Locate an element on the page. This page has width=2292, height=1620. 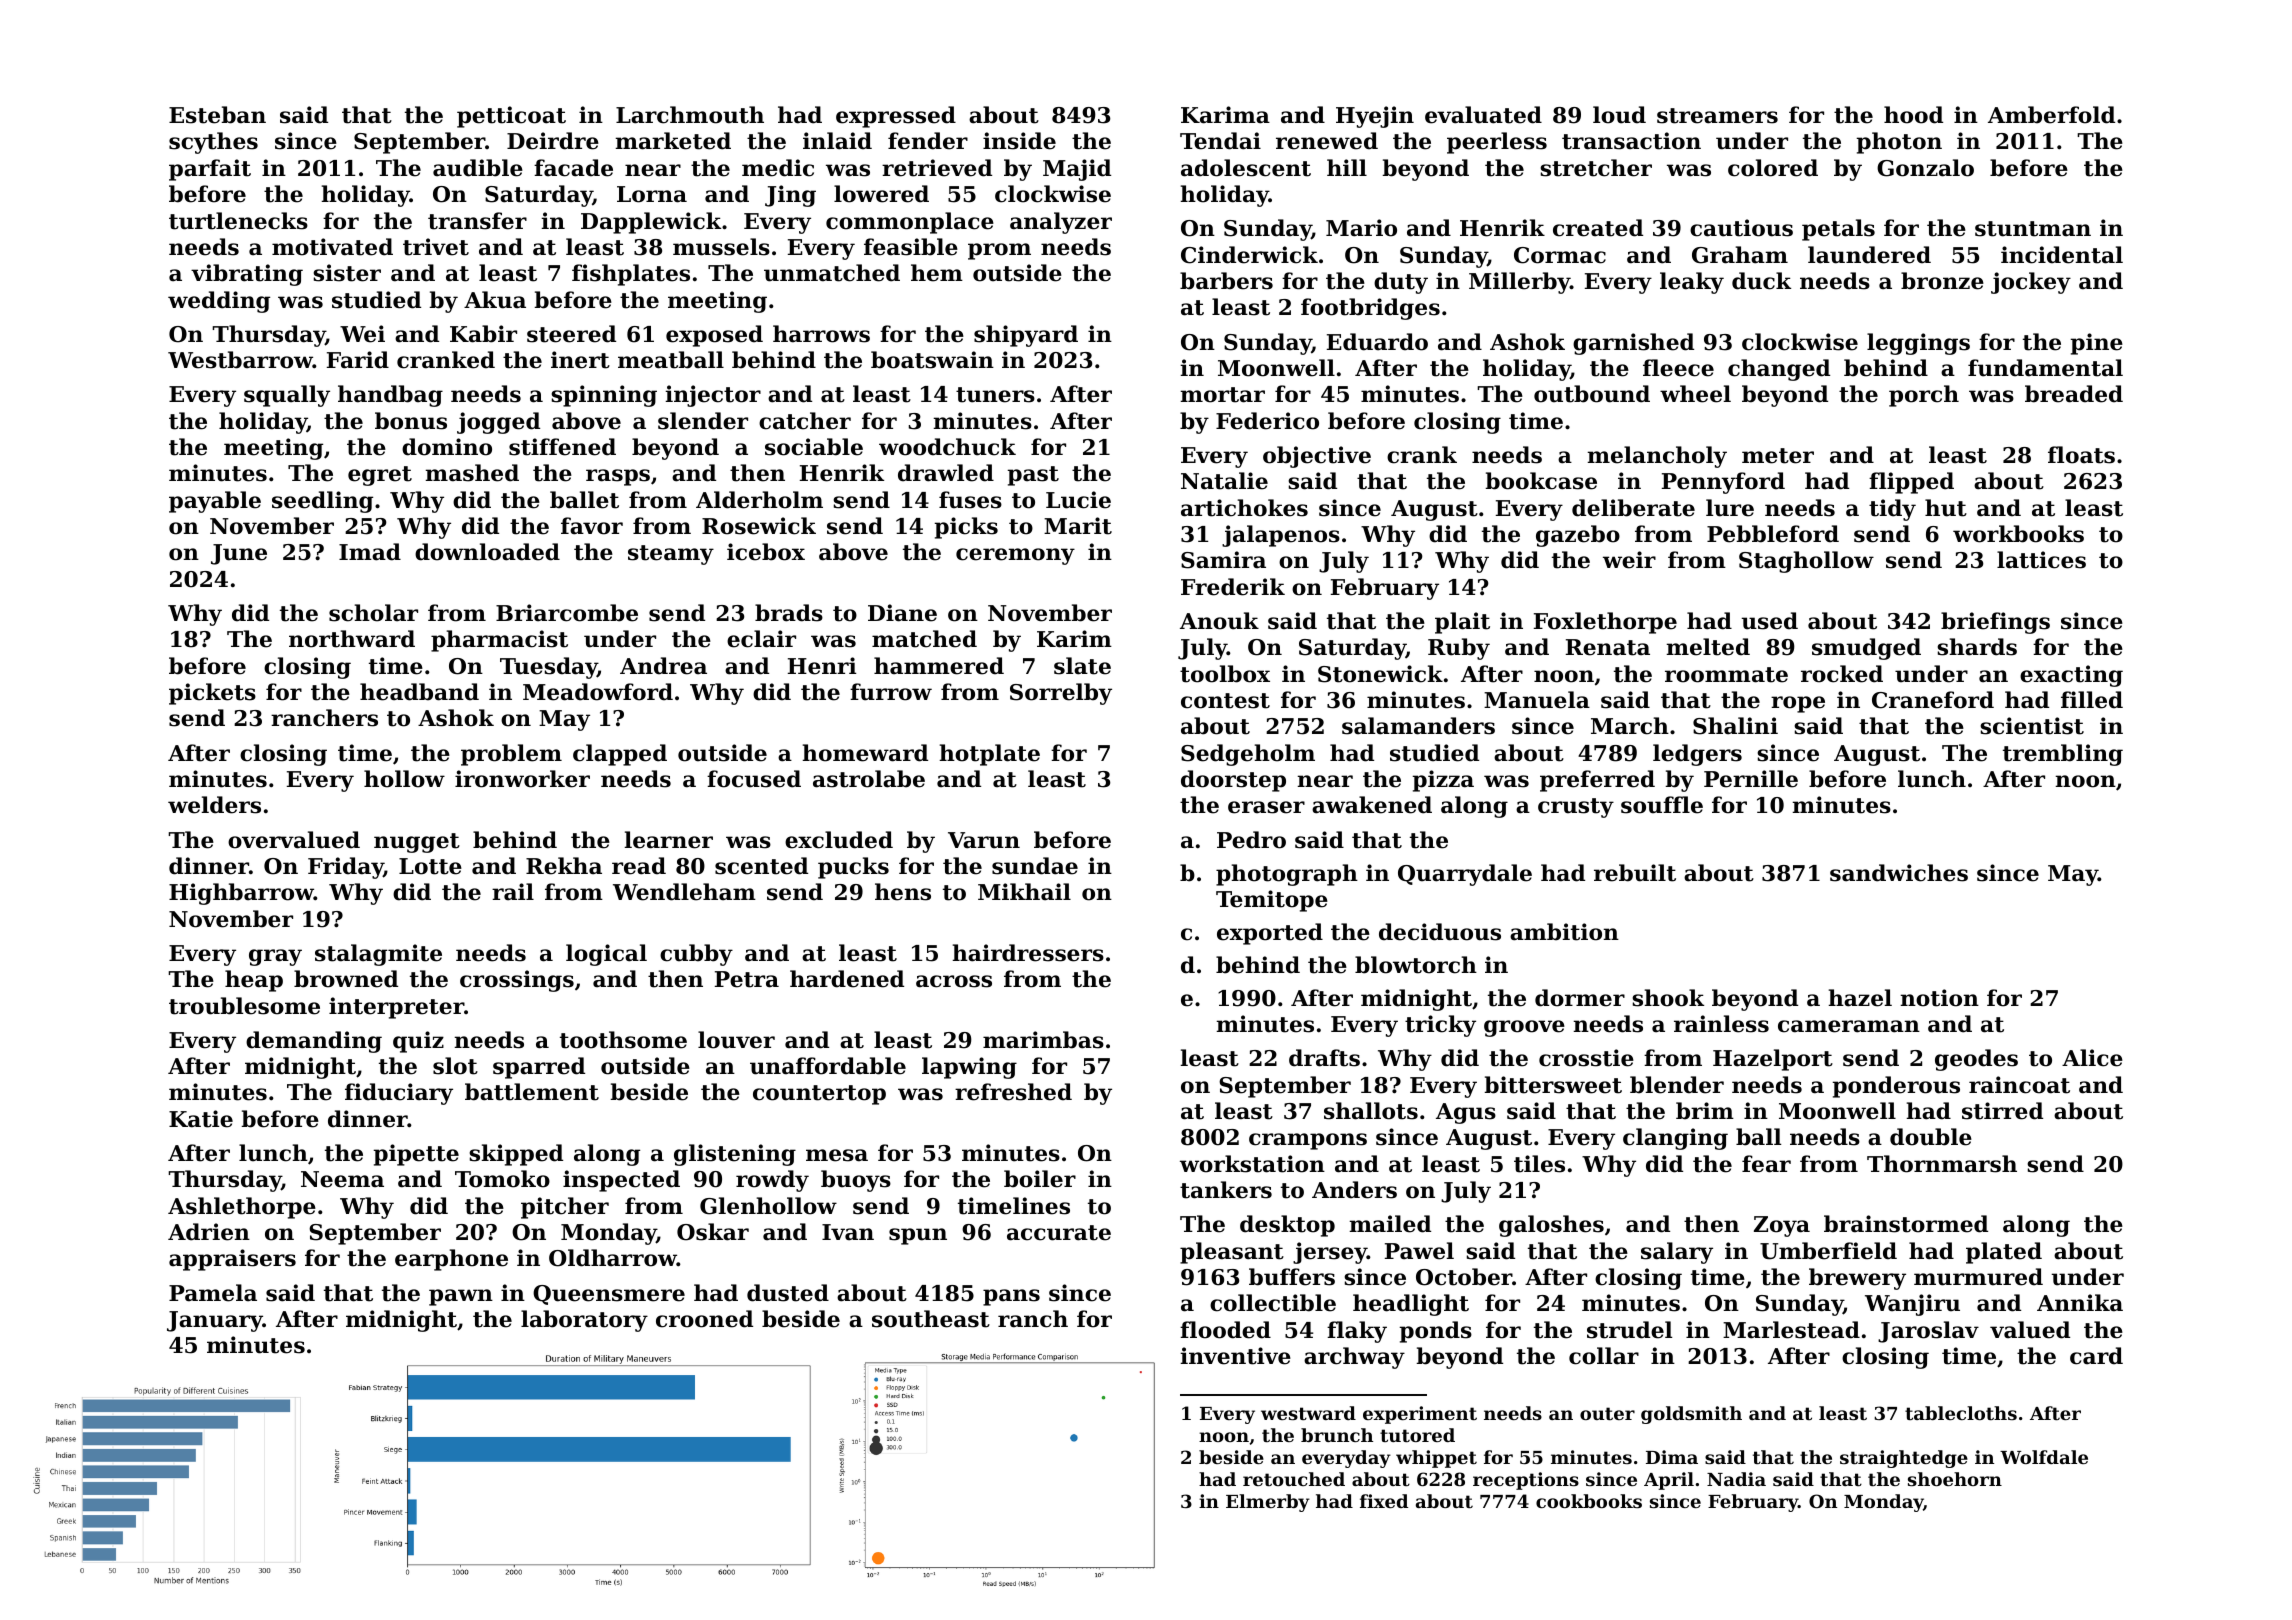
tricky is located at coordinates (1440, 1026).
